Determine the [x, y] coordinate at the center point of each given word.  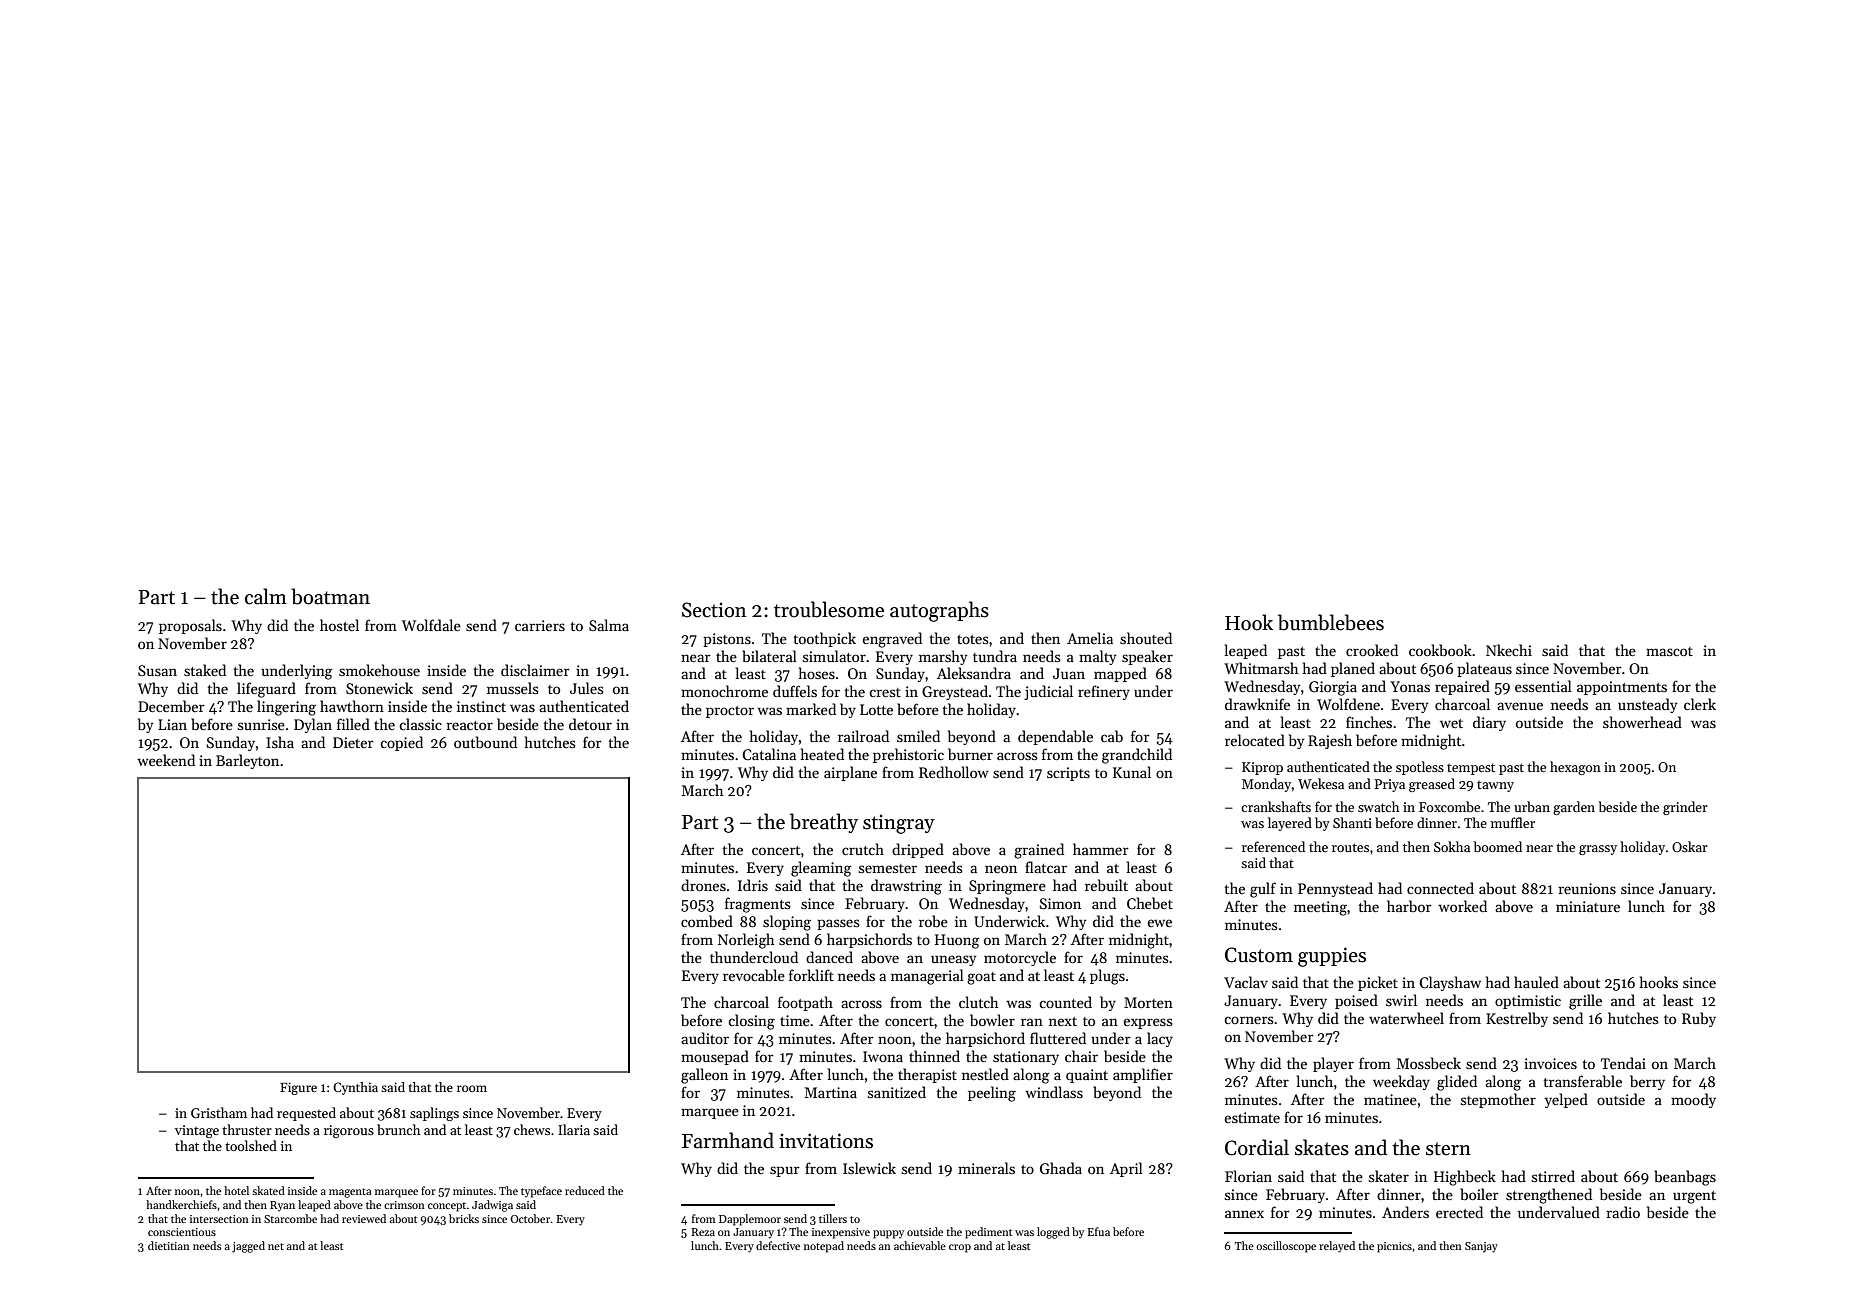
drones [703, 885]
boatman [330, 596]
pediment [988, 1233]
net [276, 1246]
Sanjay [1481, 1247]
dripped [918, 850]
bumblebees [1331, 622]
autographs [939, 611]
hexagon [1575, 768]
